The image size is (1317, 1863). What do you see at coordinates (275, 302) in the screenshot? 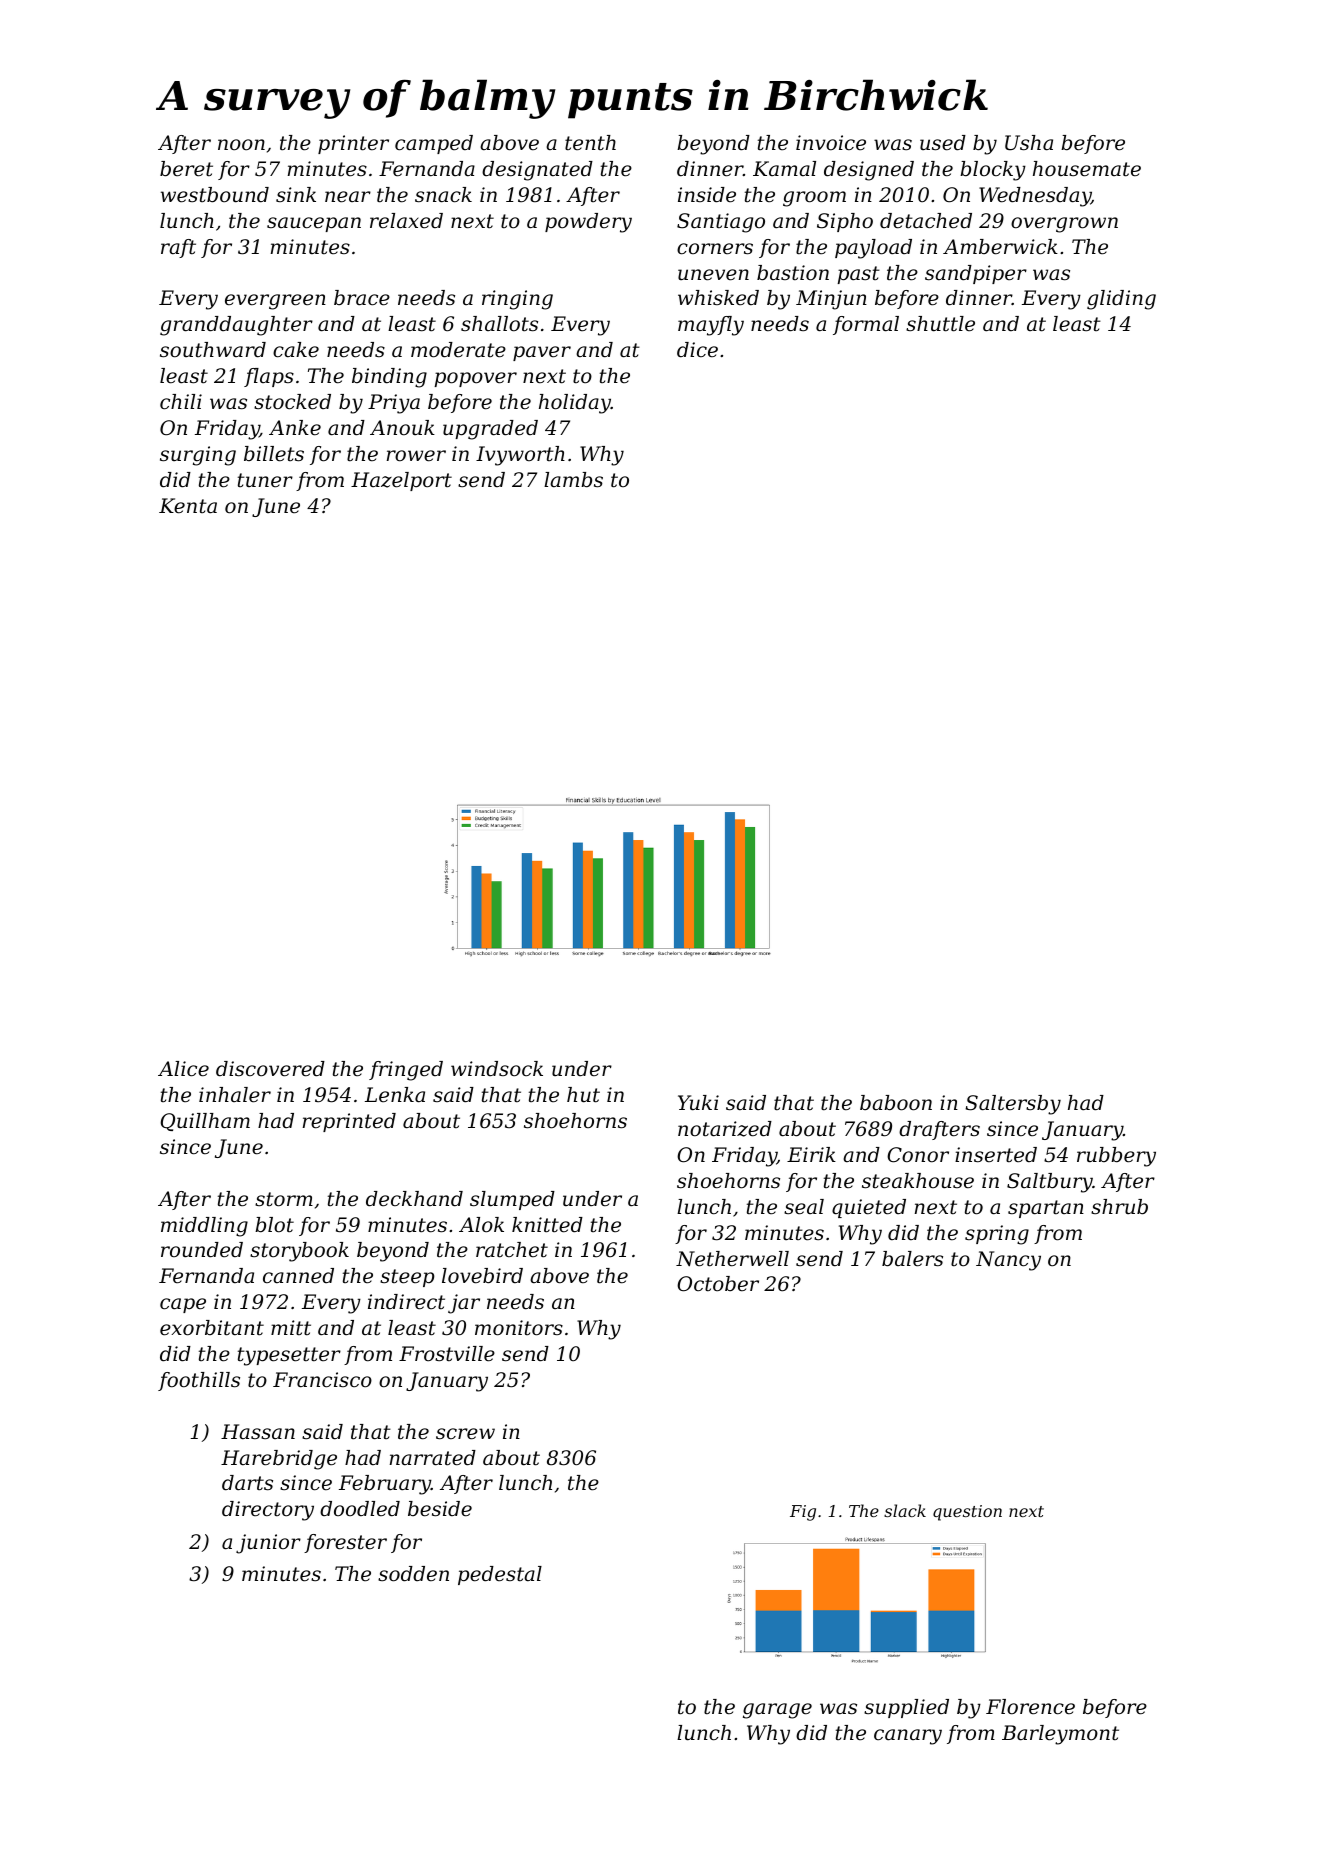
I see `evergreen` at bounding box center [275, 302].
